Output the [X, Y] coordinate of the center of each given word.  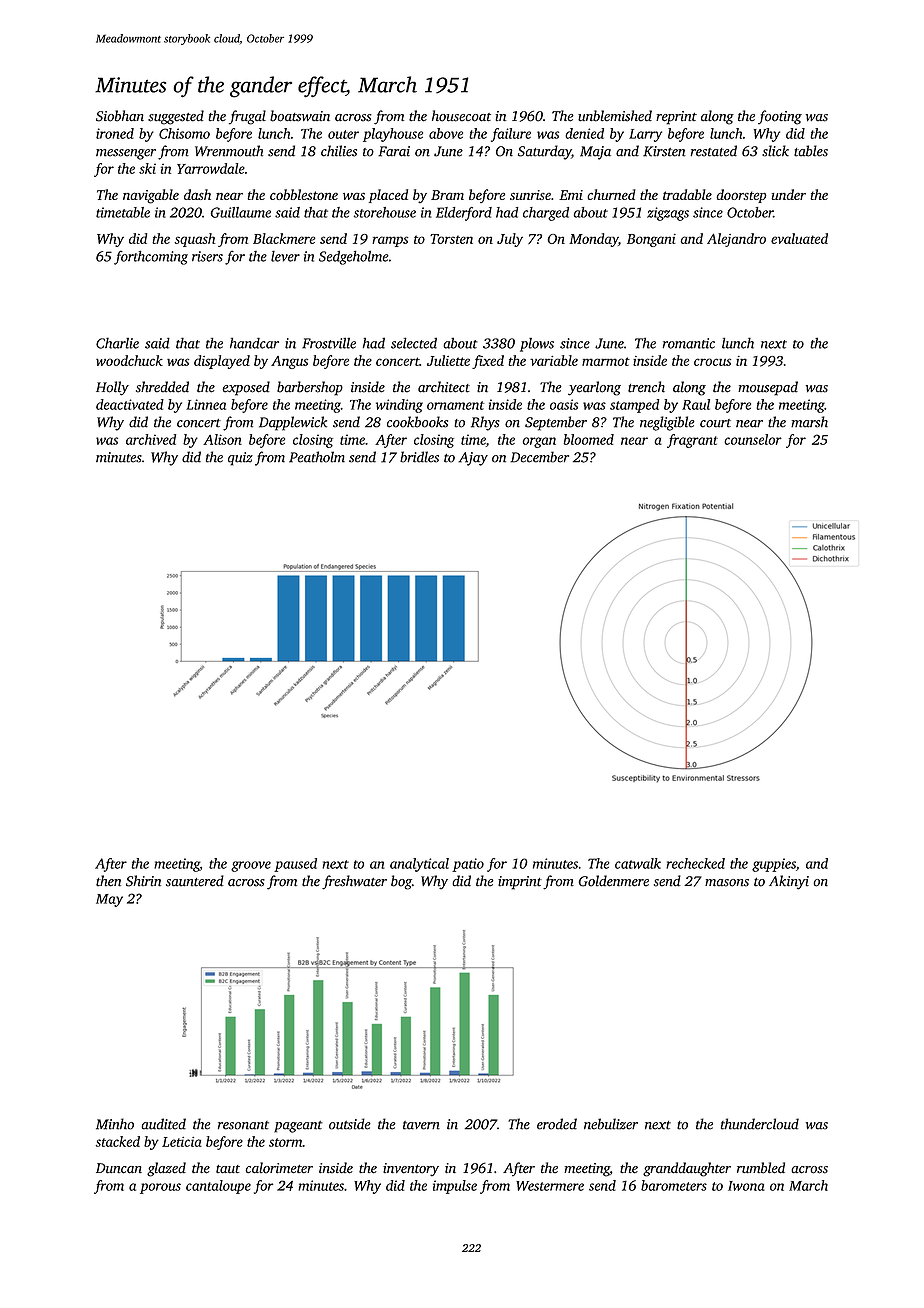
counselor [753, 439]
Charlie [117, 343]
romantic [688, 343]
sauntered [195, 881]
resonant [243, 1125]
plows [537, 345]
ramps [390, 241]
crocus [712, 362]
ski [147, 168]
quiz [240, 459]
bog [401, 882]
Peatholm [317, 457]
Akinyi [789, 882]
